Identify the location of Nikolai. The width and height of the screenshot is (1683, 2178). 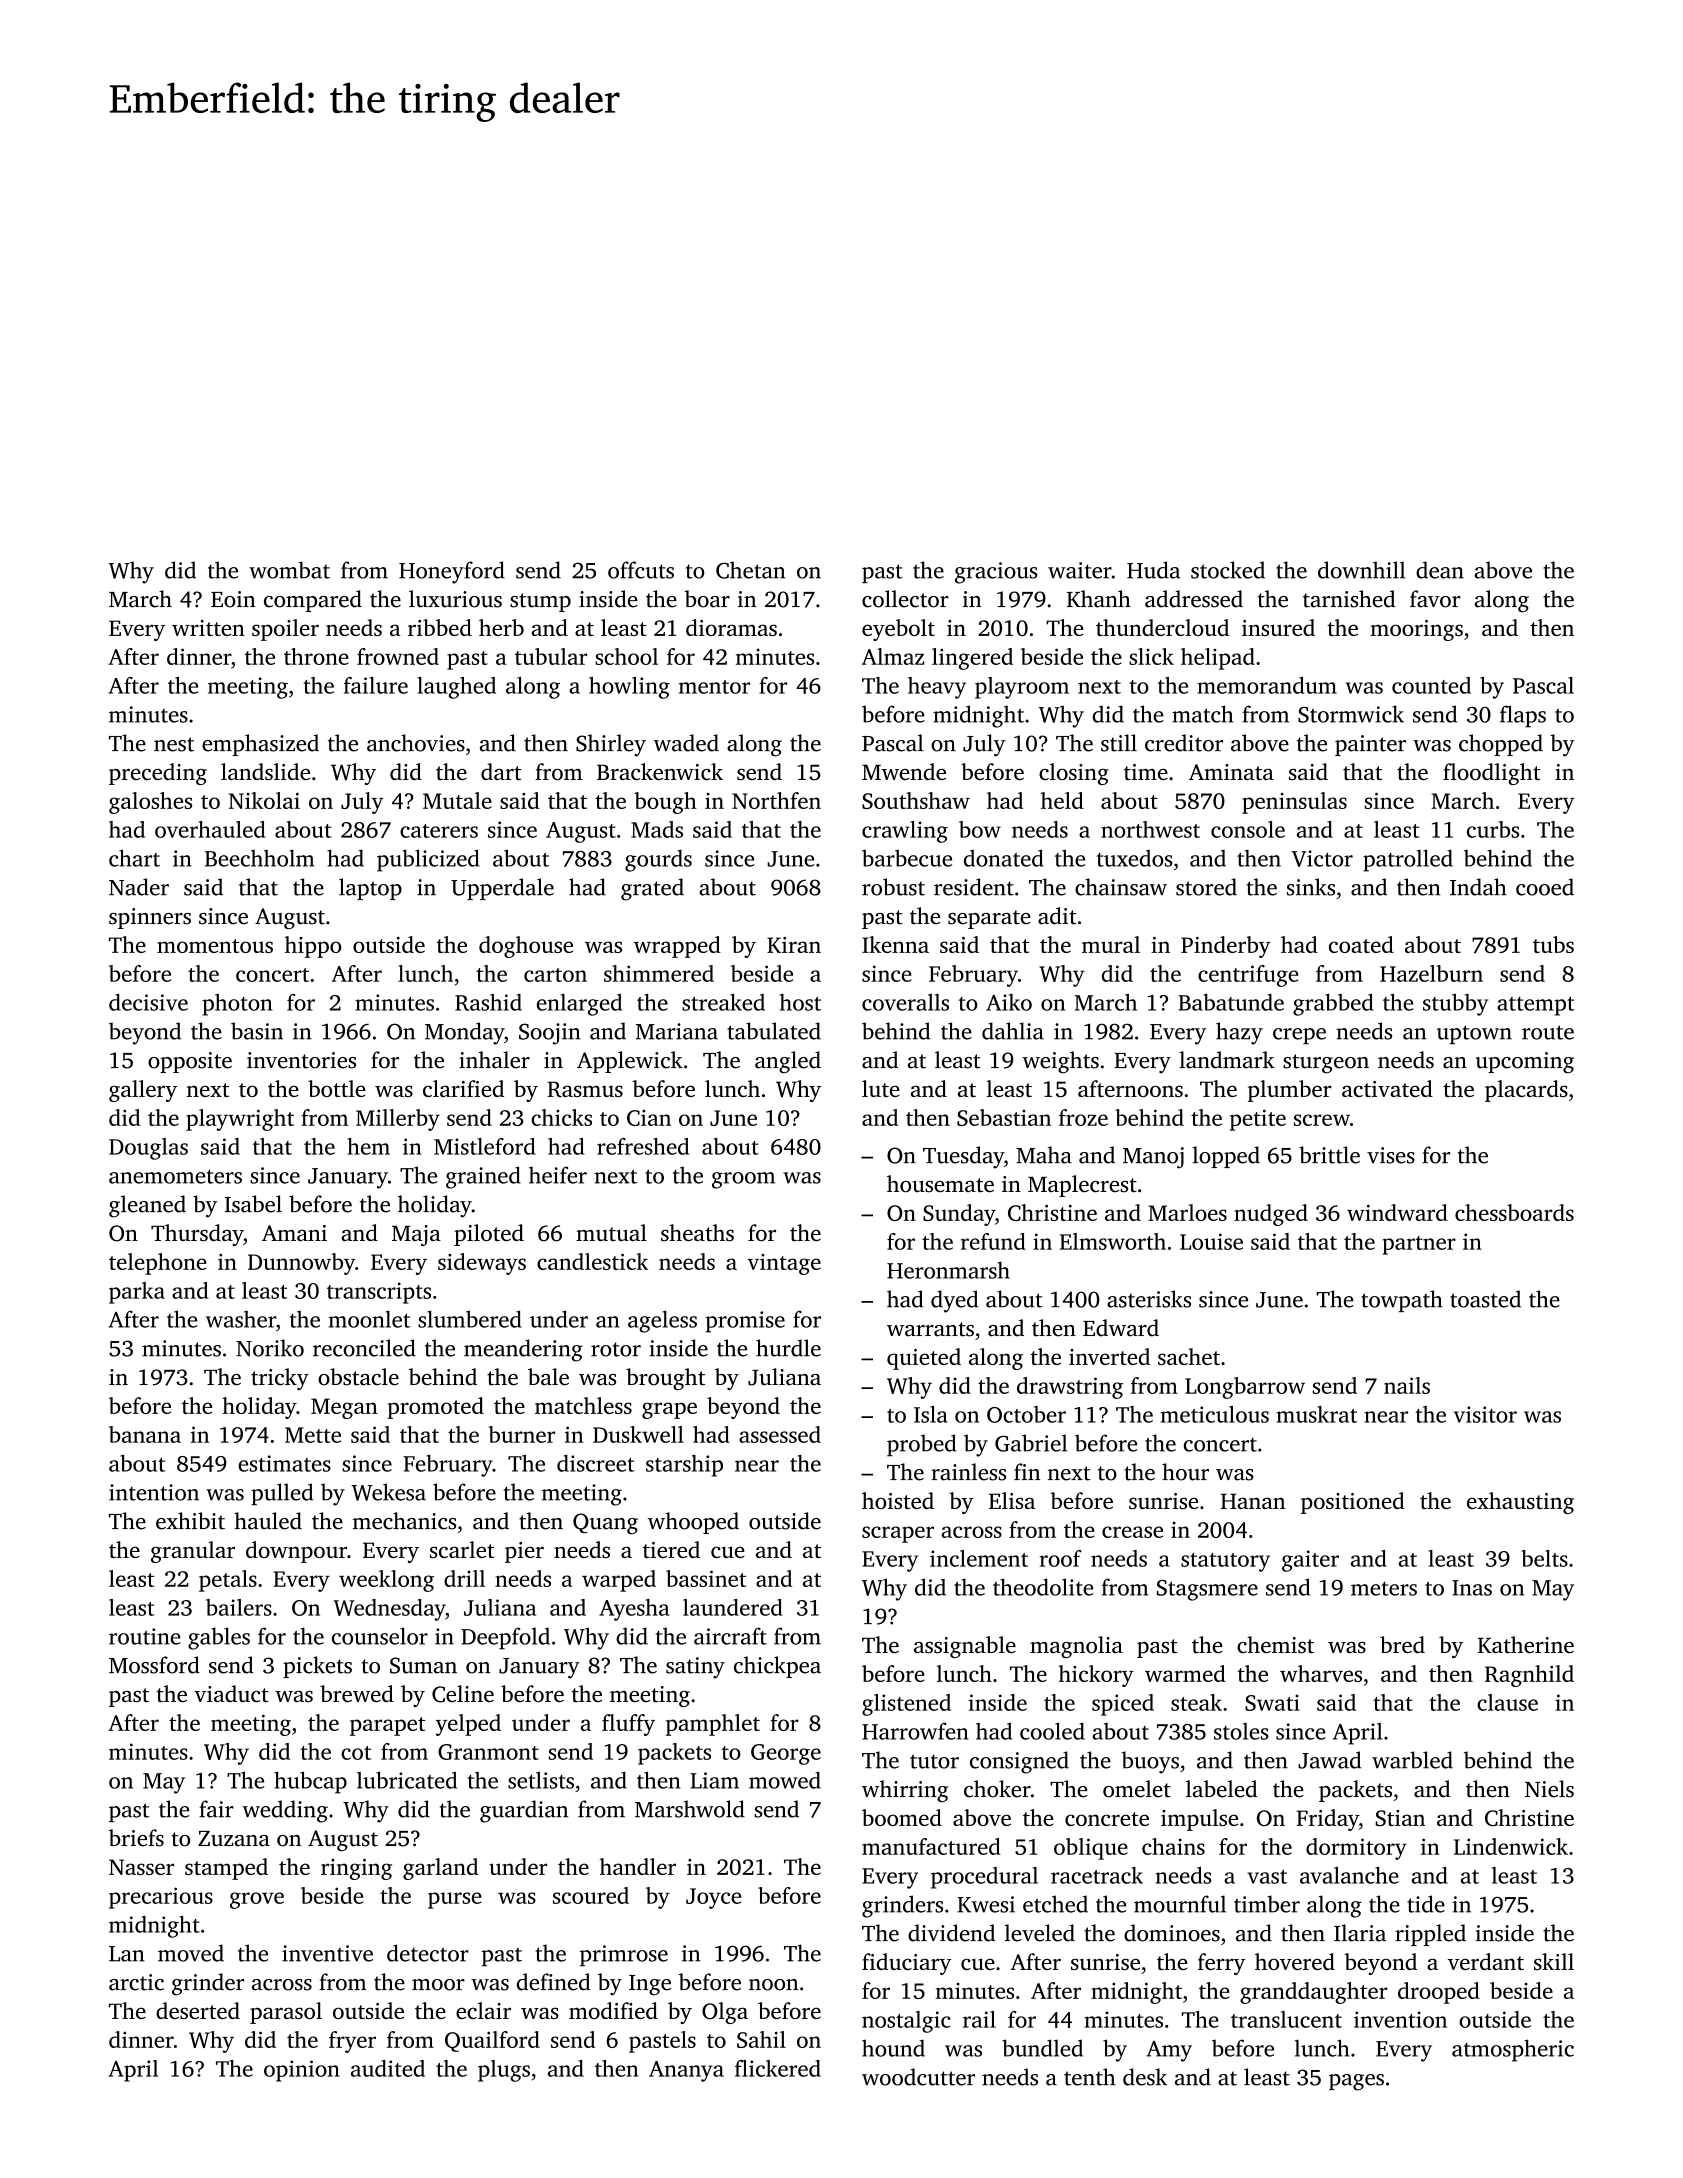
(264, 800).
